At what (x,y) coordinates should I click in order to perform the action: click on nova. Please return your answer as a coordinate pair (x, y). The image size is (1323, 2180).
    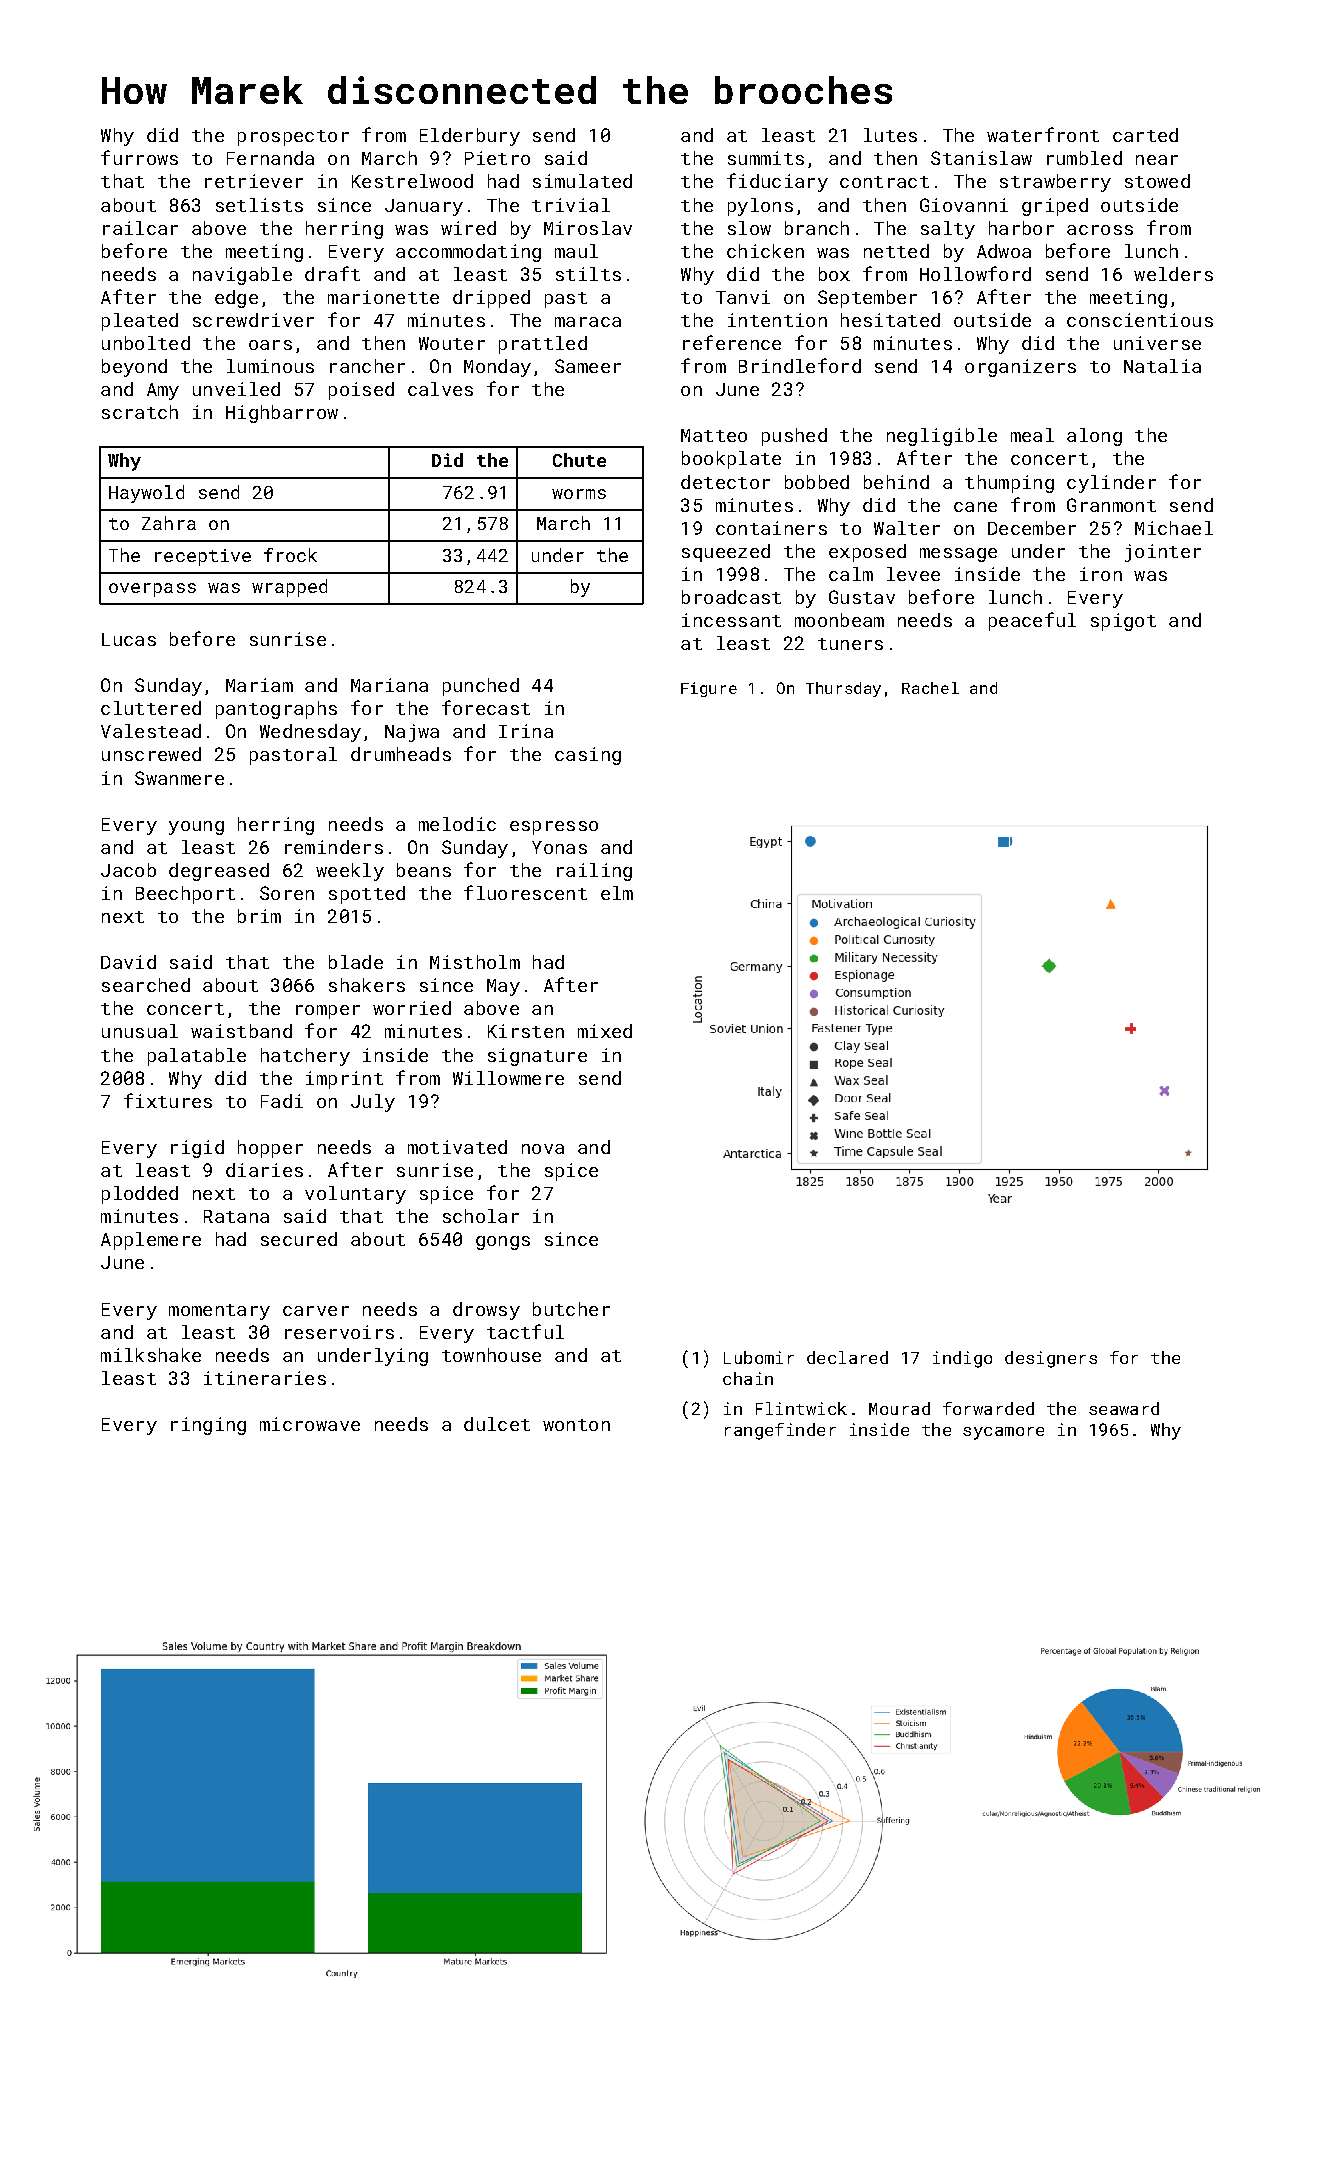
    Looking at the image, I should click on (543, 1149).
